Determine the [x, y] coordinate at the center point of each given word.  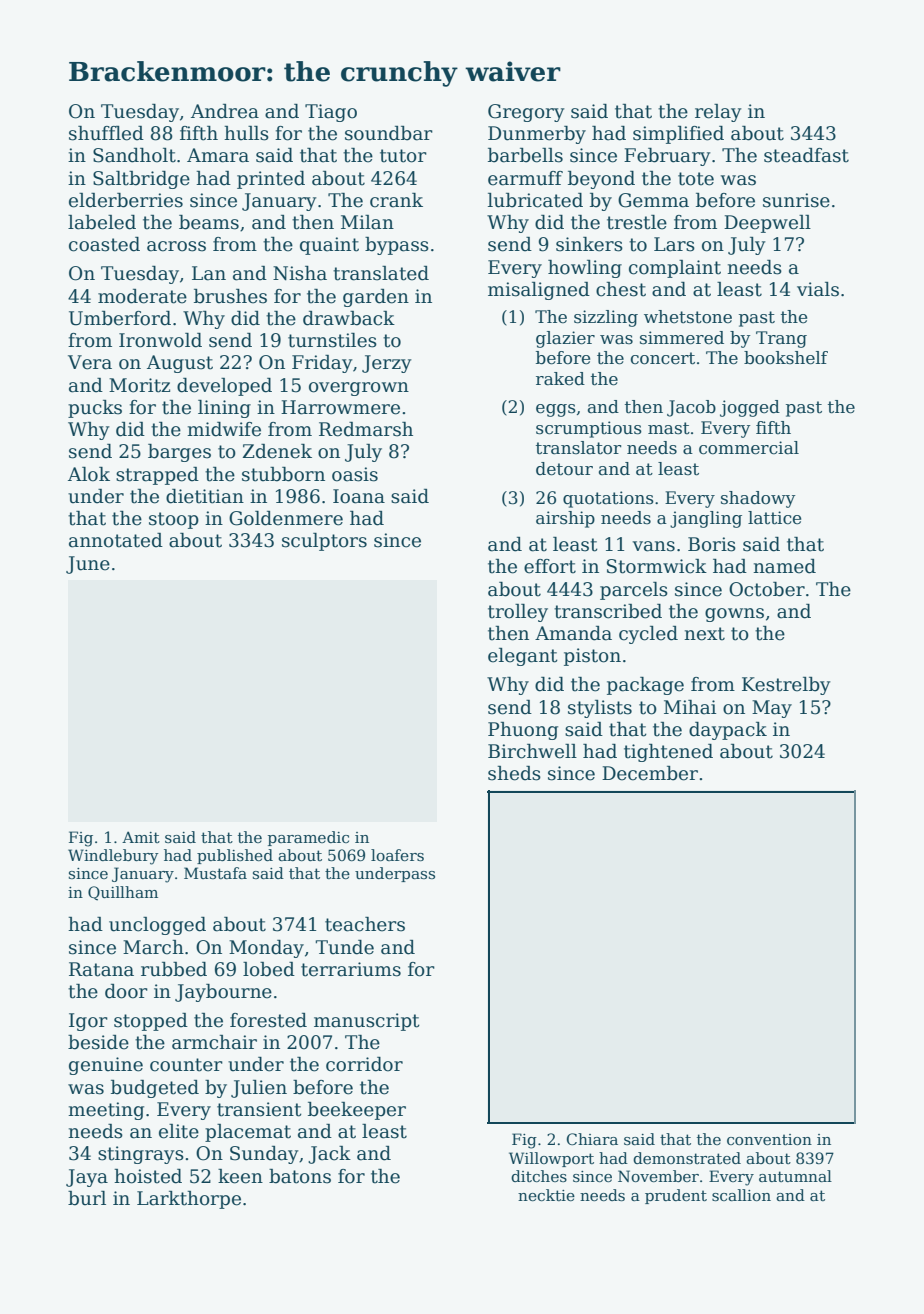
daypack [728, 731]
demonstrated [687, 1158]
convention [769, 1139]
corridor [364, 1064]
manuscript [367, 1022]
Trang [781, 339]
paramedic [308, 838]
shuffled [106, 133]
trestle [637, 222]
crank [396, 200]
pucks [95, 409]
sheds [514, 773]
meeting [106, 1111]
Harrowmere [340, 407]
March [153, 947]
